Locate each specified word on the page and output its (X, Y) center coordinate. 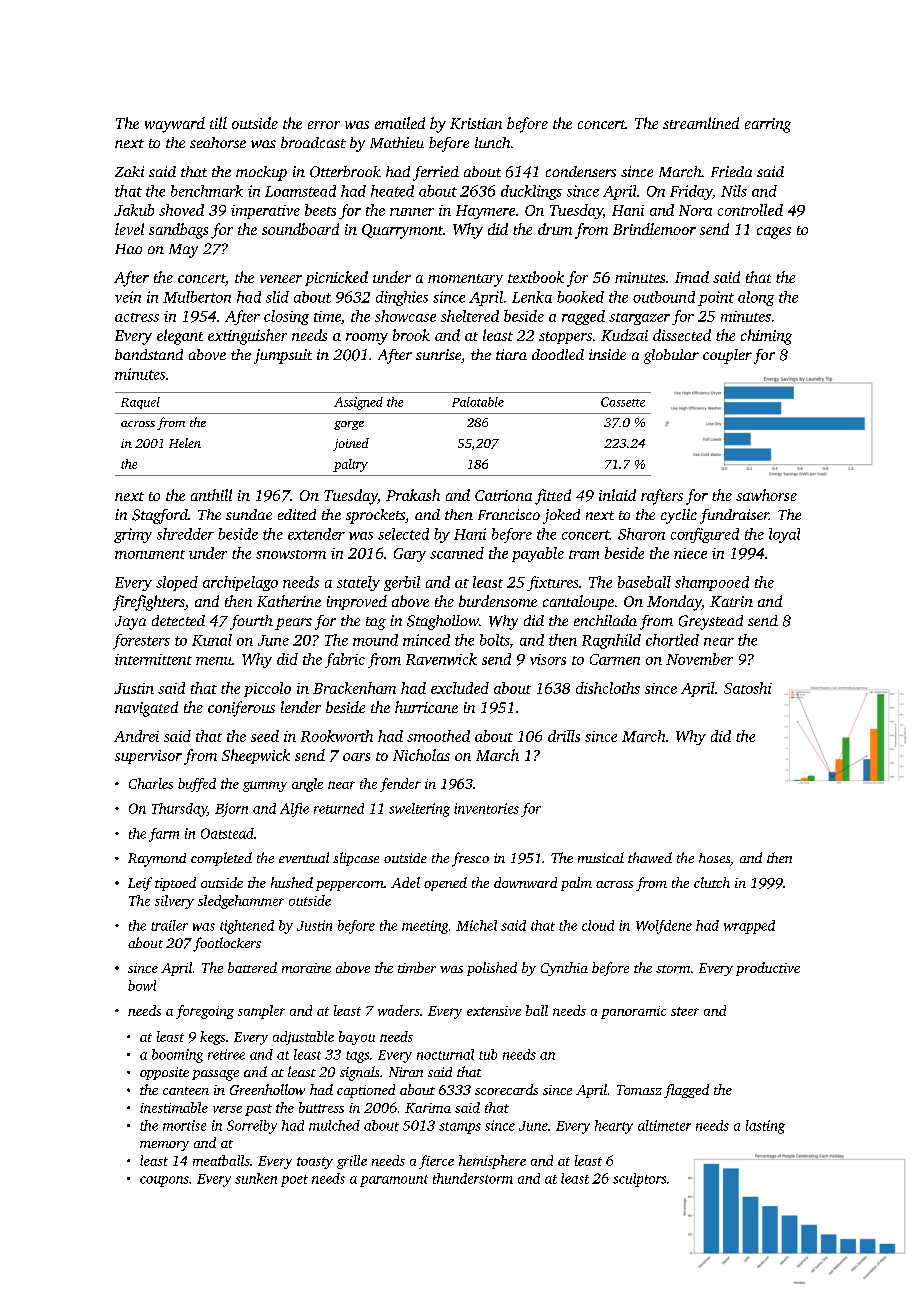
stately (358, 583)
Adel (405, 882)
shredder (185, 534)
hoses (714, 858)
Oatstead (227, 833)
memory (164, 1146)
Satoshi (748, 688)
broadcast (313, 142)
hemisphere (492, 1162)
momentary (465, 280)
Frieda (731, 171)
